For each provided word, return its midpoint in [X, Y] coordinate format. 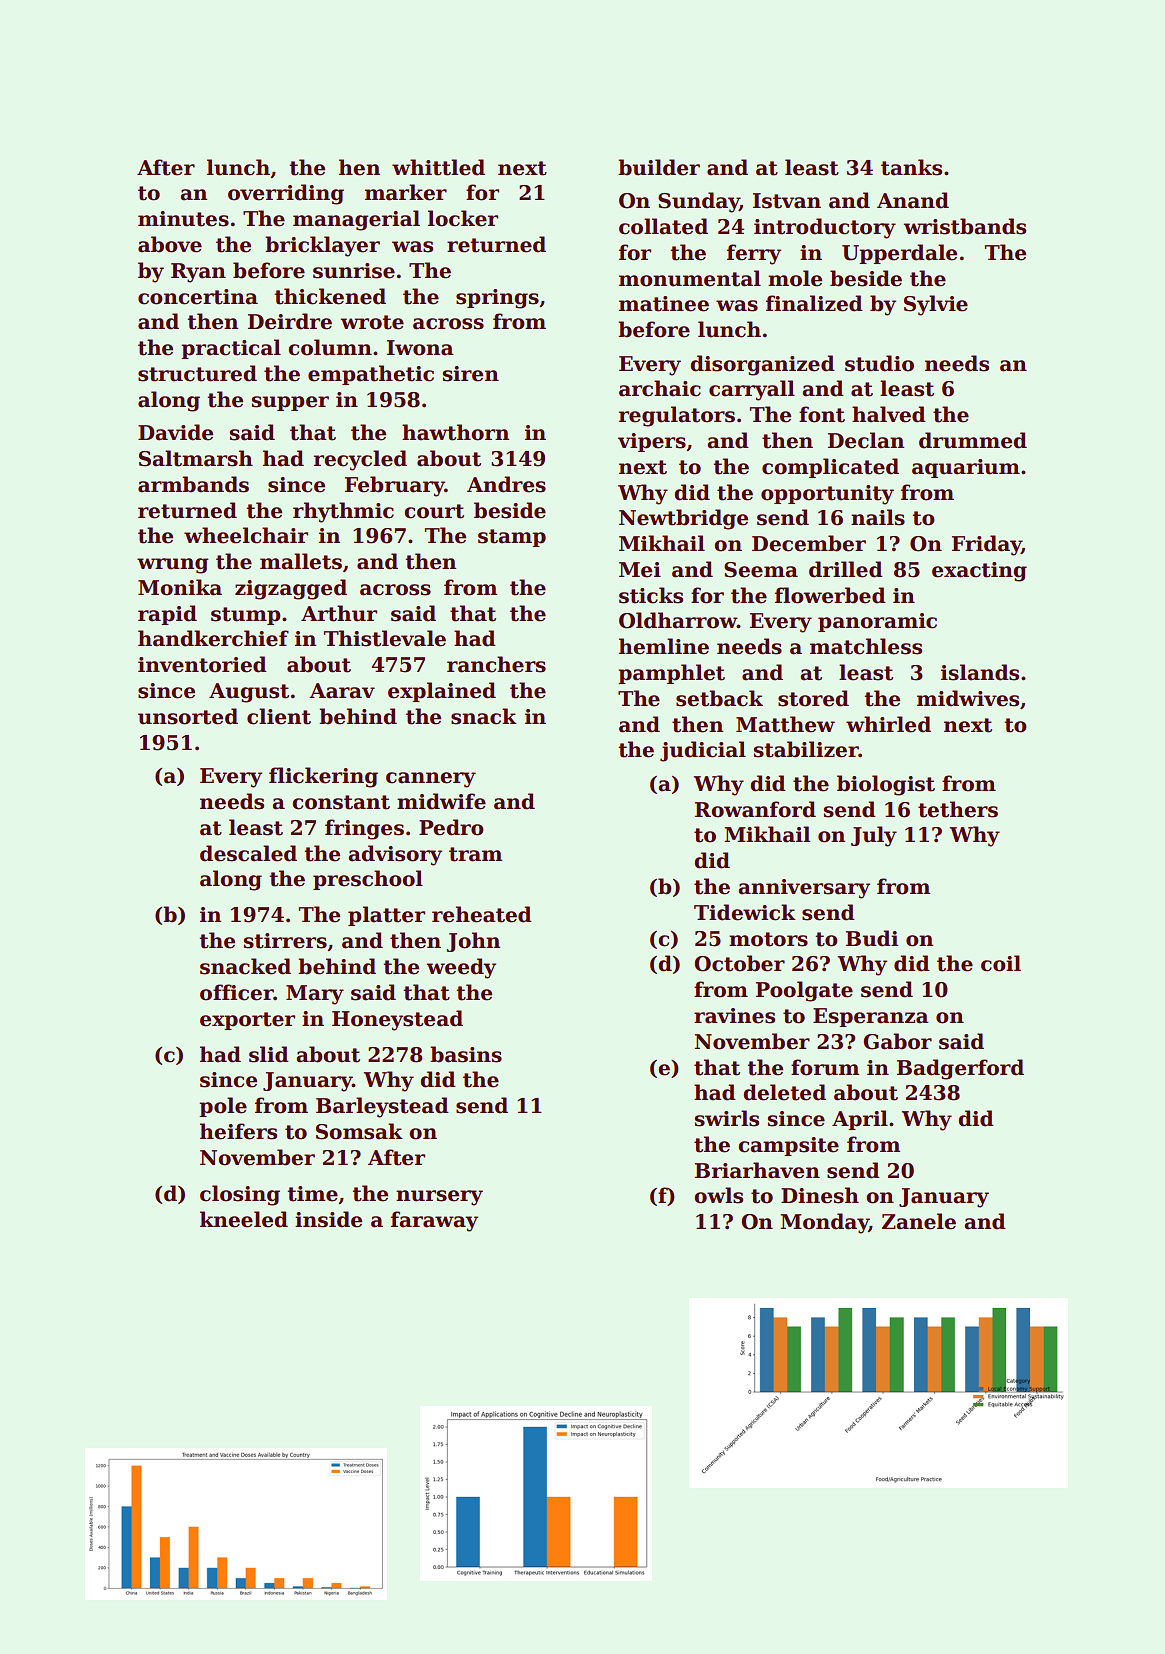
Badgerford [960, 1069]
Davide [175, 432]
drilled [846, 569]
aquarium [966, 468]
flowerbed [830, 595]
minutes [183, 219]
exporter [247, 1021]
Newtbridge [683, 519]
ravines [734, 1016]
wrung [172, 566]
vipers [652, 442]
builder [659, 167]
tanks [911, 167]
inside [328, 1219]
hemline [664, 646]
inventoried [202, 664]
